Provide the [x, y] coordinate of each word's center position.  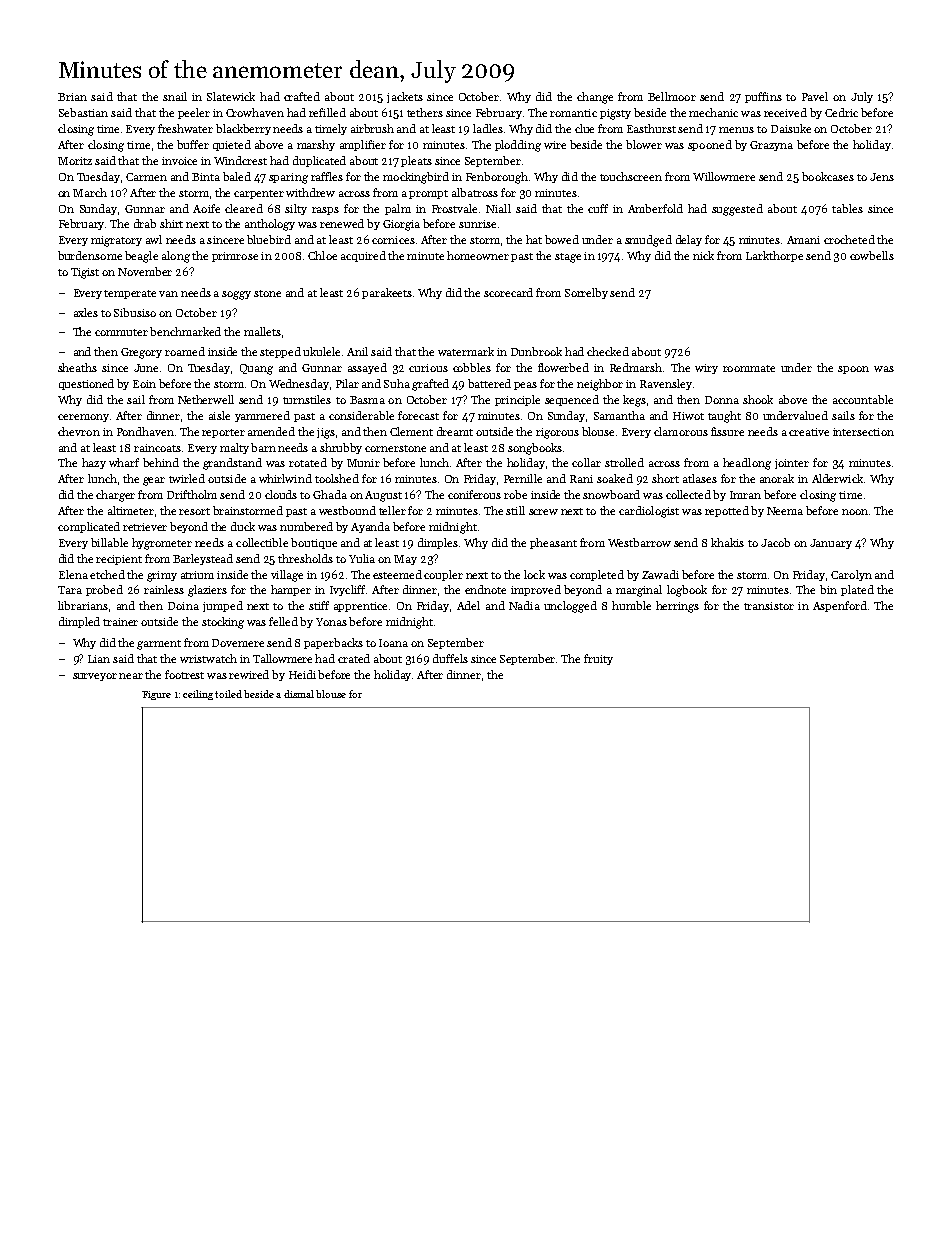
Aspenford [840, 606]
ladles [488, 128]
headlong [747, 464]
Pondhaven [145, 431]
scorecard [508, 292]
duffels [450, 658]
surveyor [95, 677]
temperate [130, 294]
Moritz [75, 161]
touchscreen [631, 176]
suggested [737, 210]
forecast [418, 415]
